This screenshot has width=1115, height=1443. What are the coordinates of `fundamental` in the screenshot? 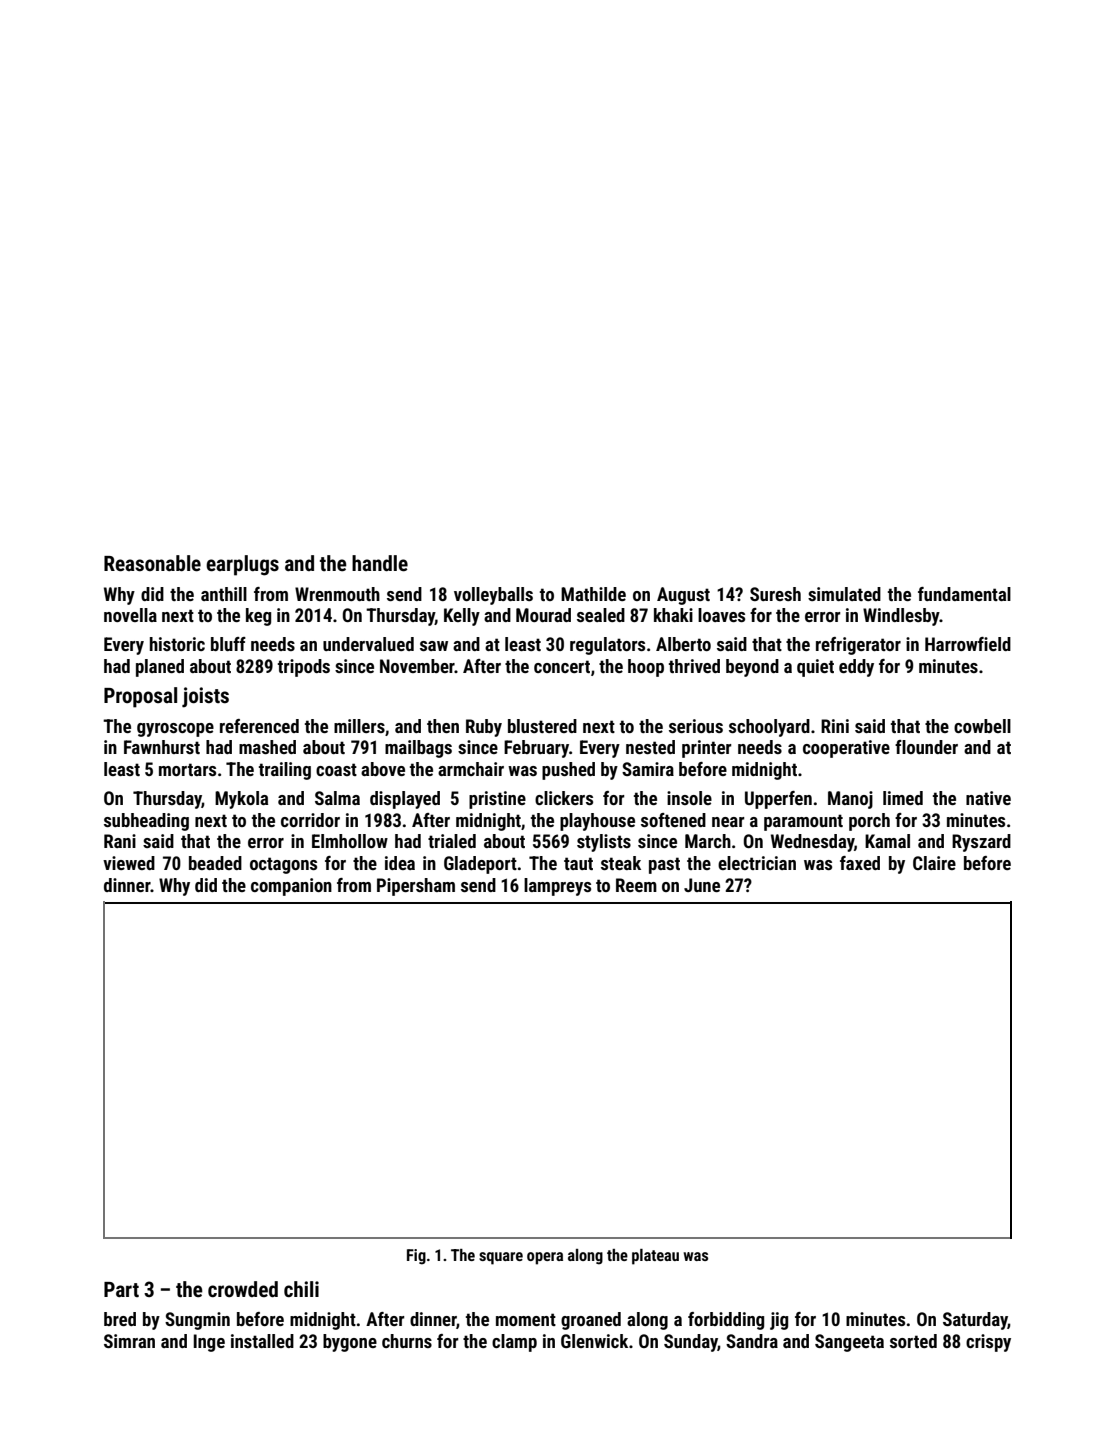 It's located at (964, 594).
